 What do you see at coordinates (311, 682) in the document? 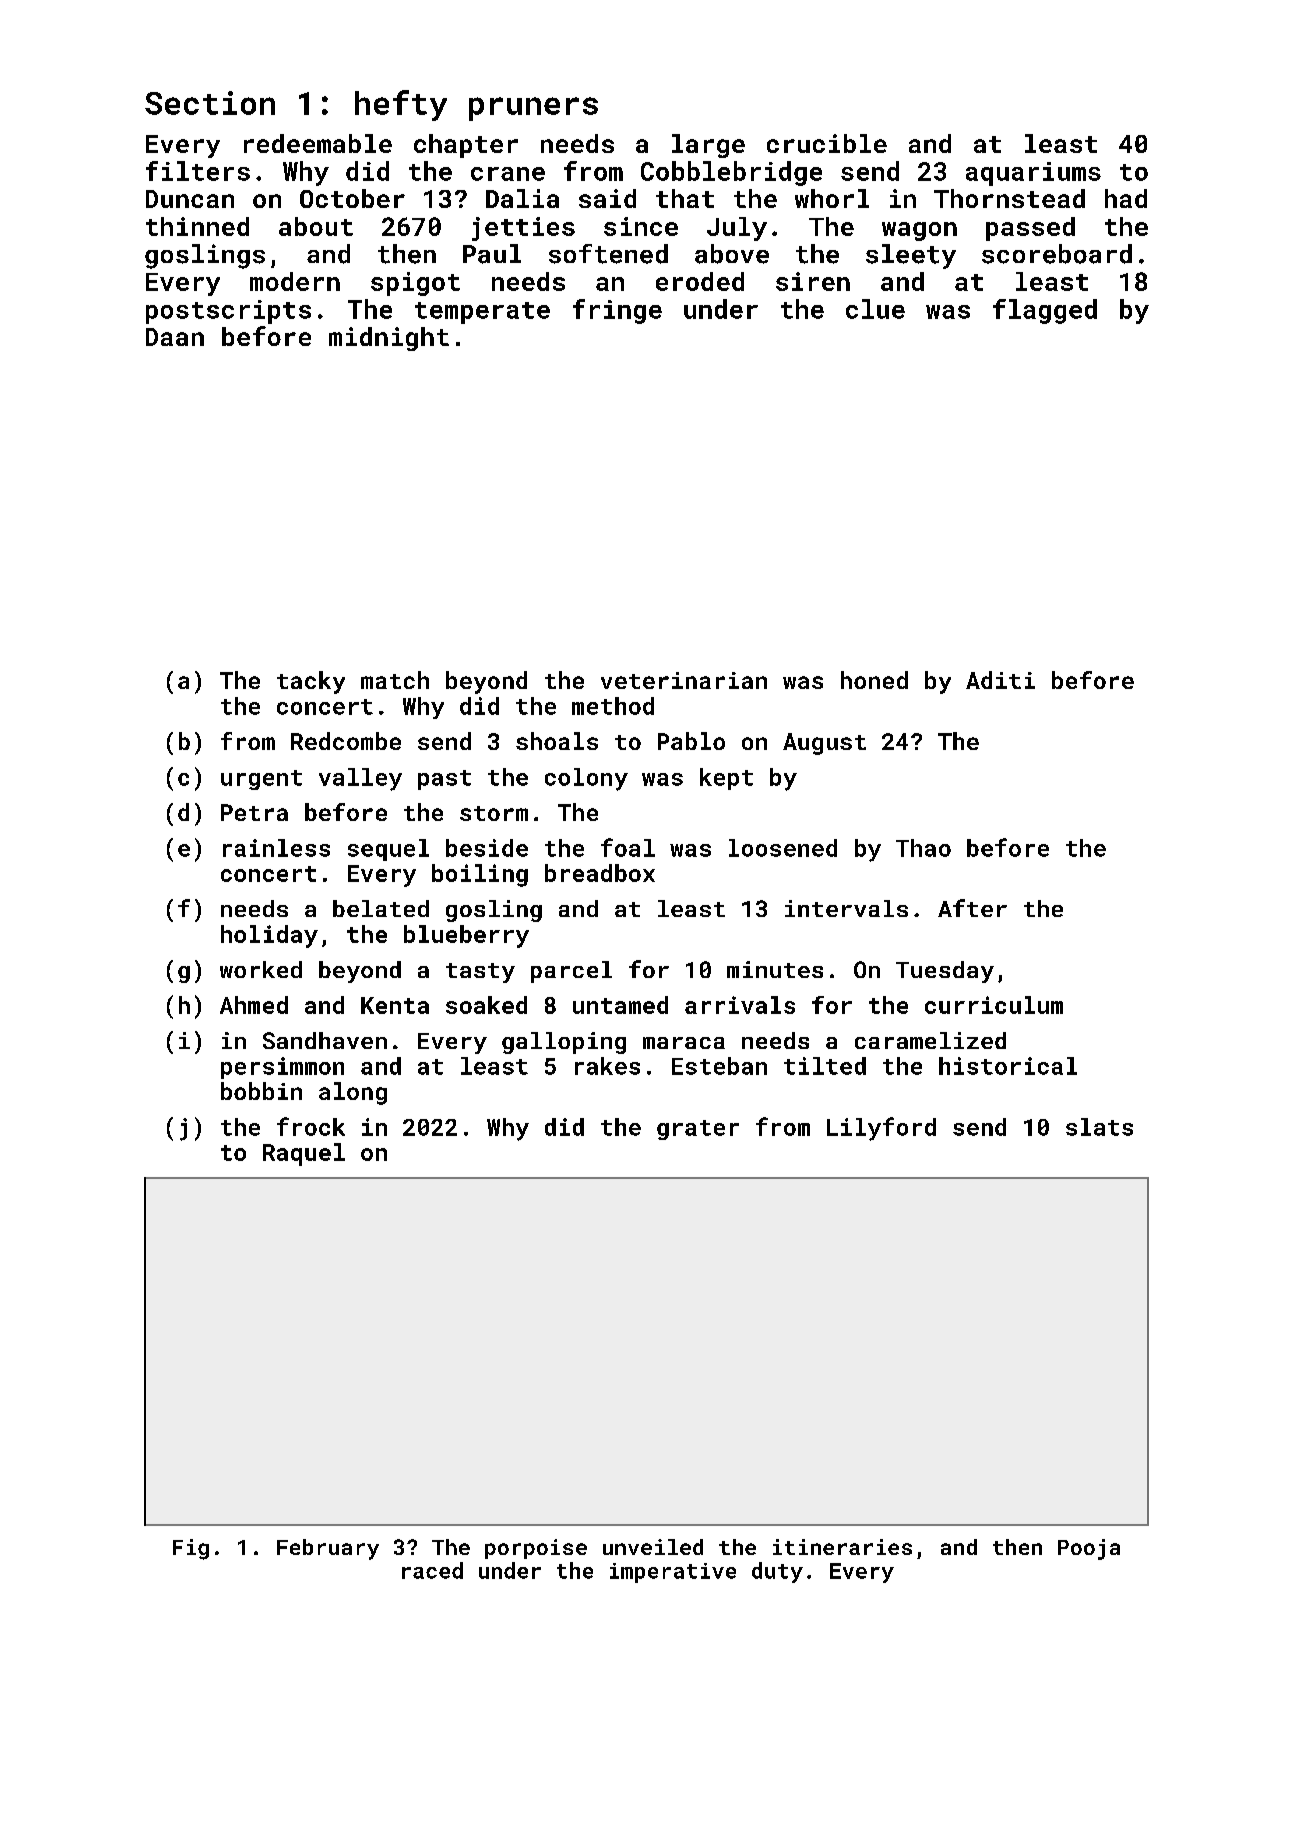
I see `tacky` at bounding box center [311, 682].
